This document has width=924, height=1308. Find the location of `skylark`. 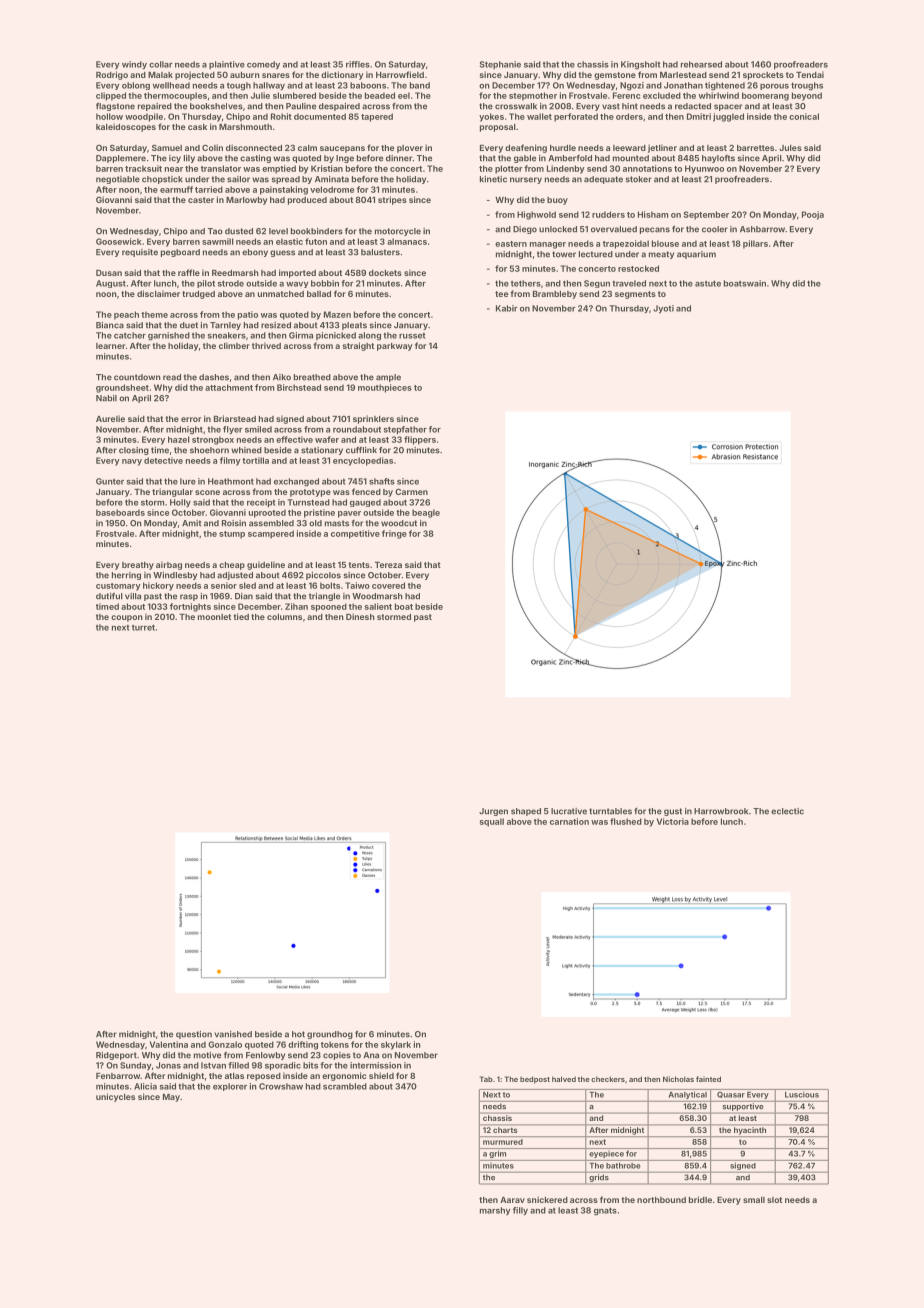

skylark is located at coordinates (396, 1045).
